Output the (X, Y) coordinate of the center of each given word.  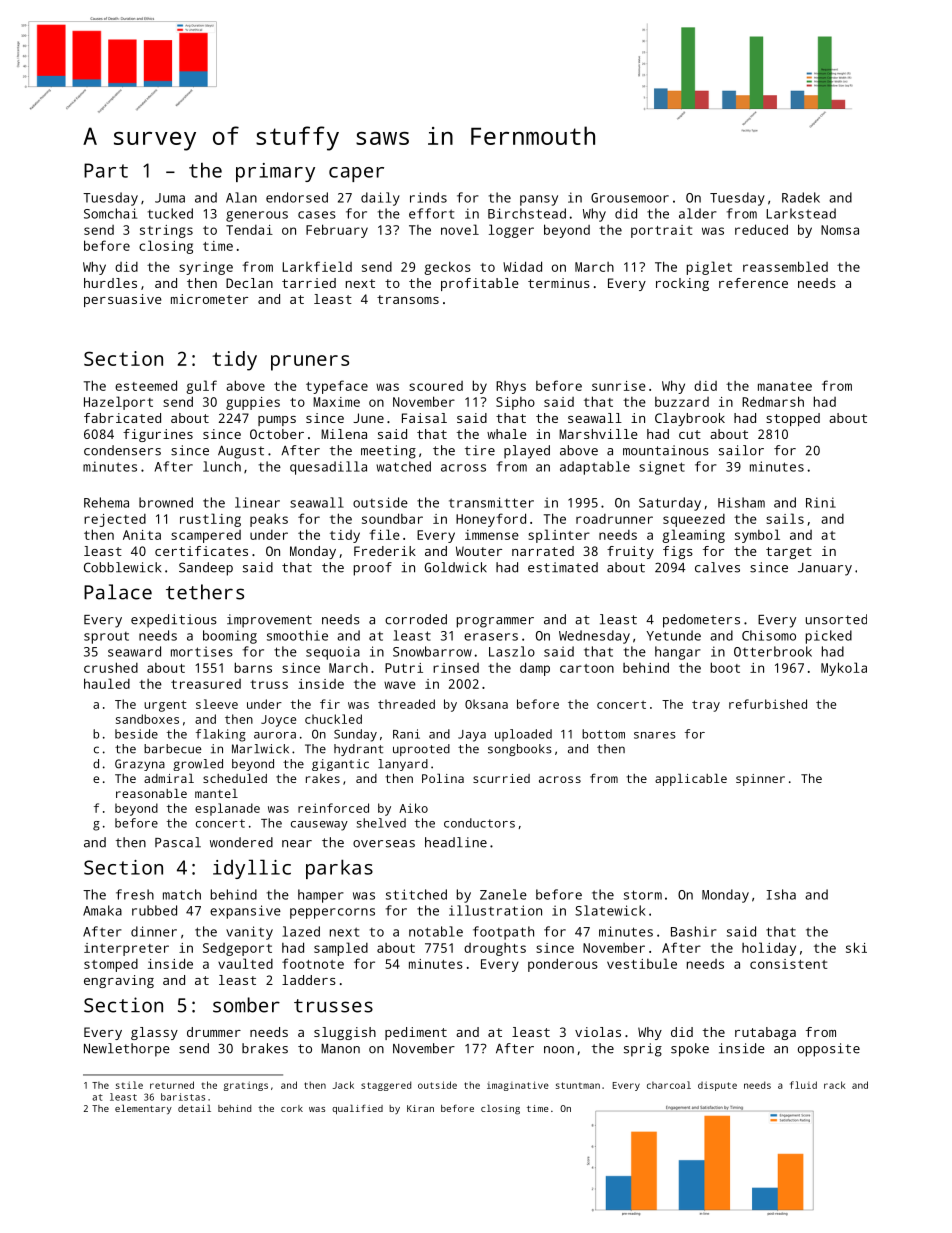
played (527, 452)
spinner (760, 780)
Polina (443, 778)
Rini (821, 502)
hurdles (110, 283)
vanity (249, 933)
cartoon (587, 668)
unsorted (836, 619)
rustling (210, 520)
